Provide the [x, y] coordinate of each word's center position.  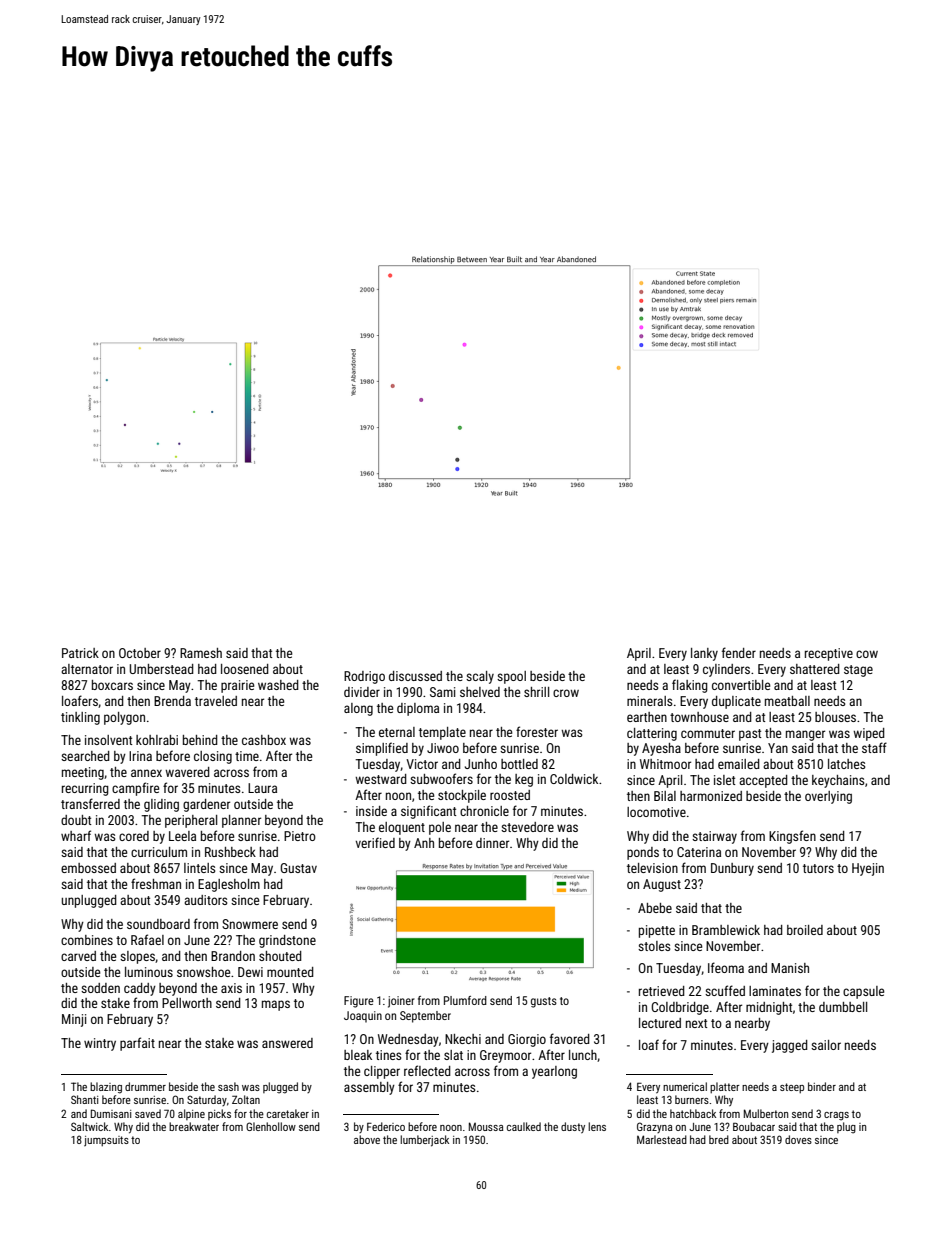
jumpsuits [106, 1141]
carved [78, 956]
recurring [85, 789]
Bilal [665, 796]
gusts [544, 1002]
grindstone [287, 941]
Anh [424, 843]
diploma [418, 709]
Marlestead [662, 1139]
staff [874, 747]
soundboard [158, 924]
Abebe [655, 908]
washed [278, 685]
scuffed [725, 990]
